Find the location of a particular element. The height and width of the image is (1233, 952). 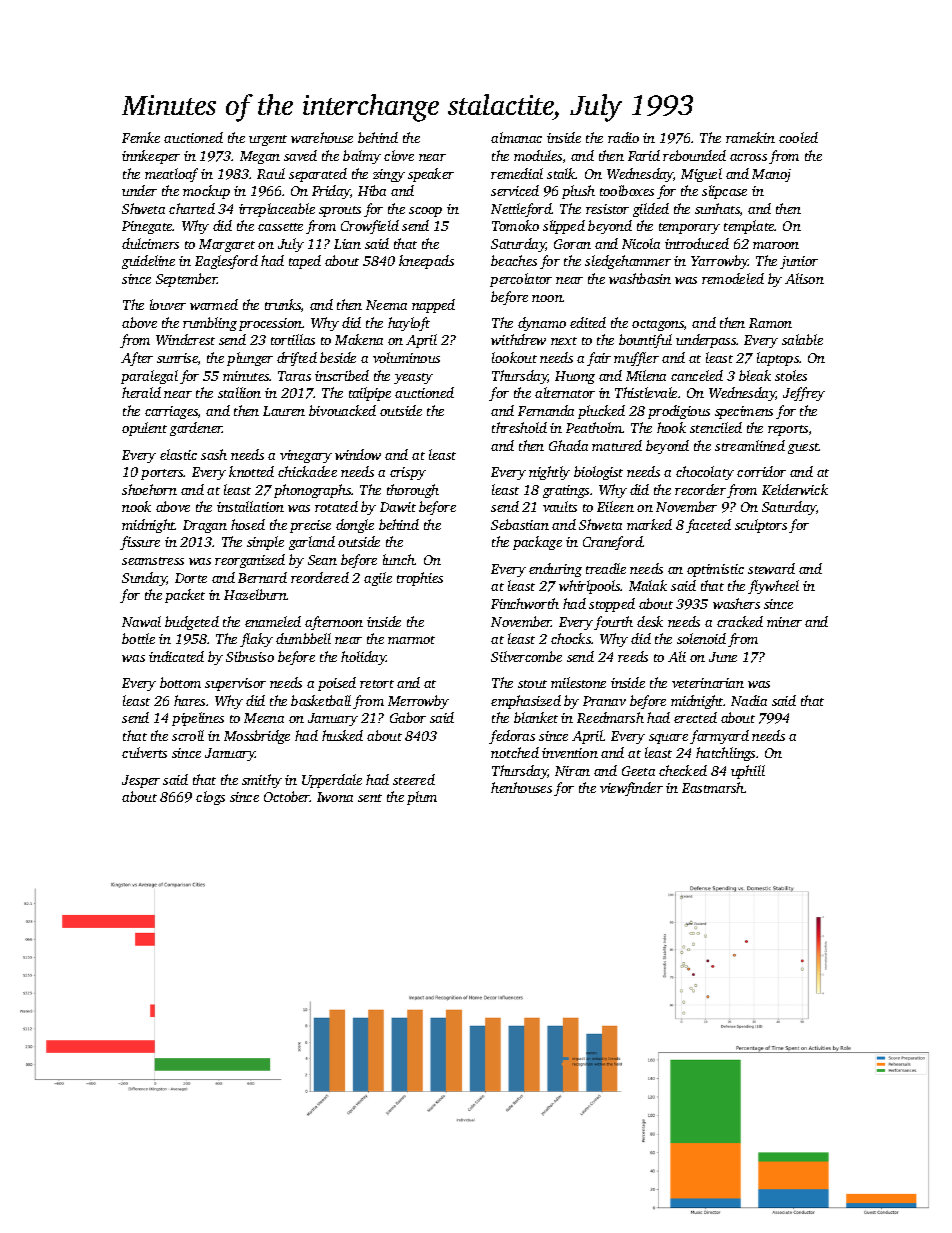

kneepads is located at coordinates (426, 262).
